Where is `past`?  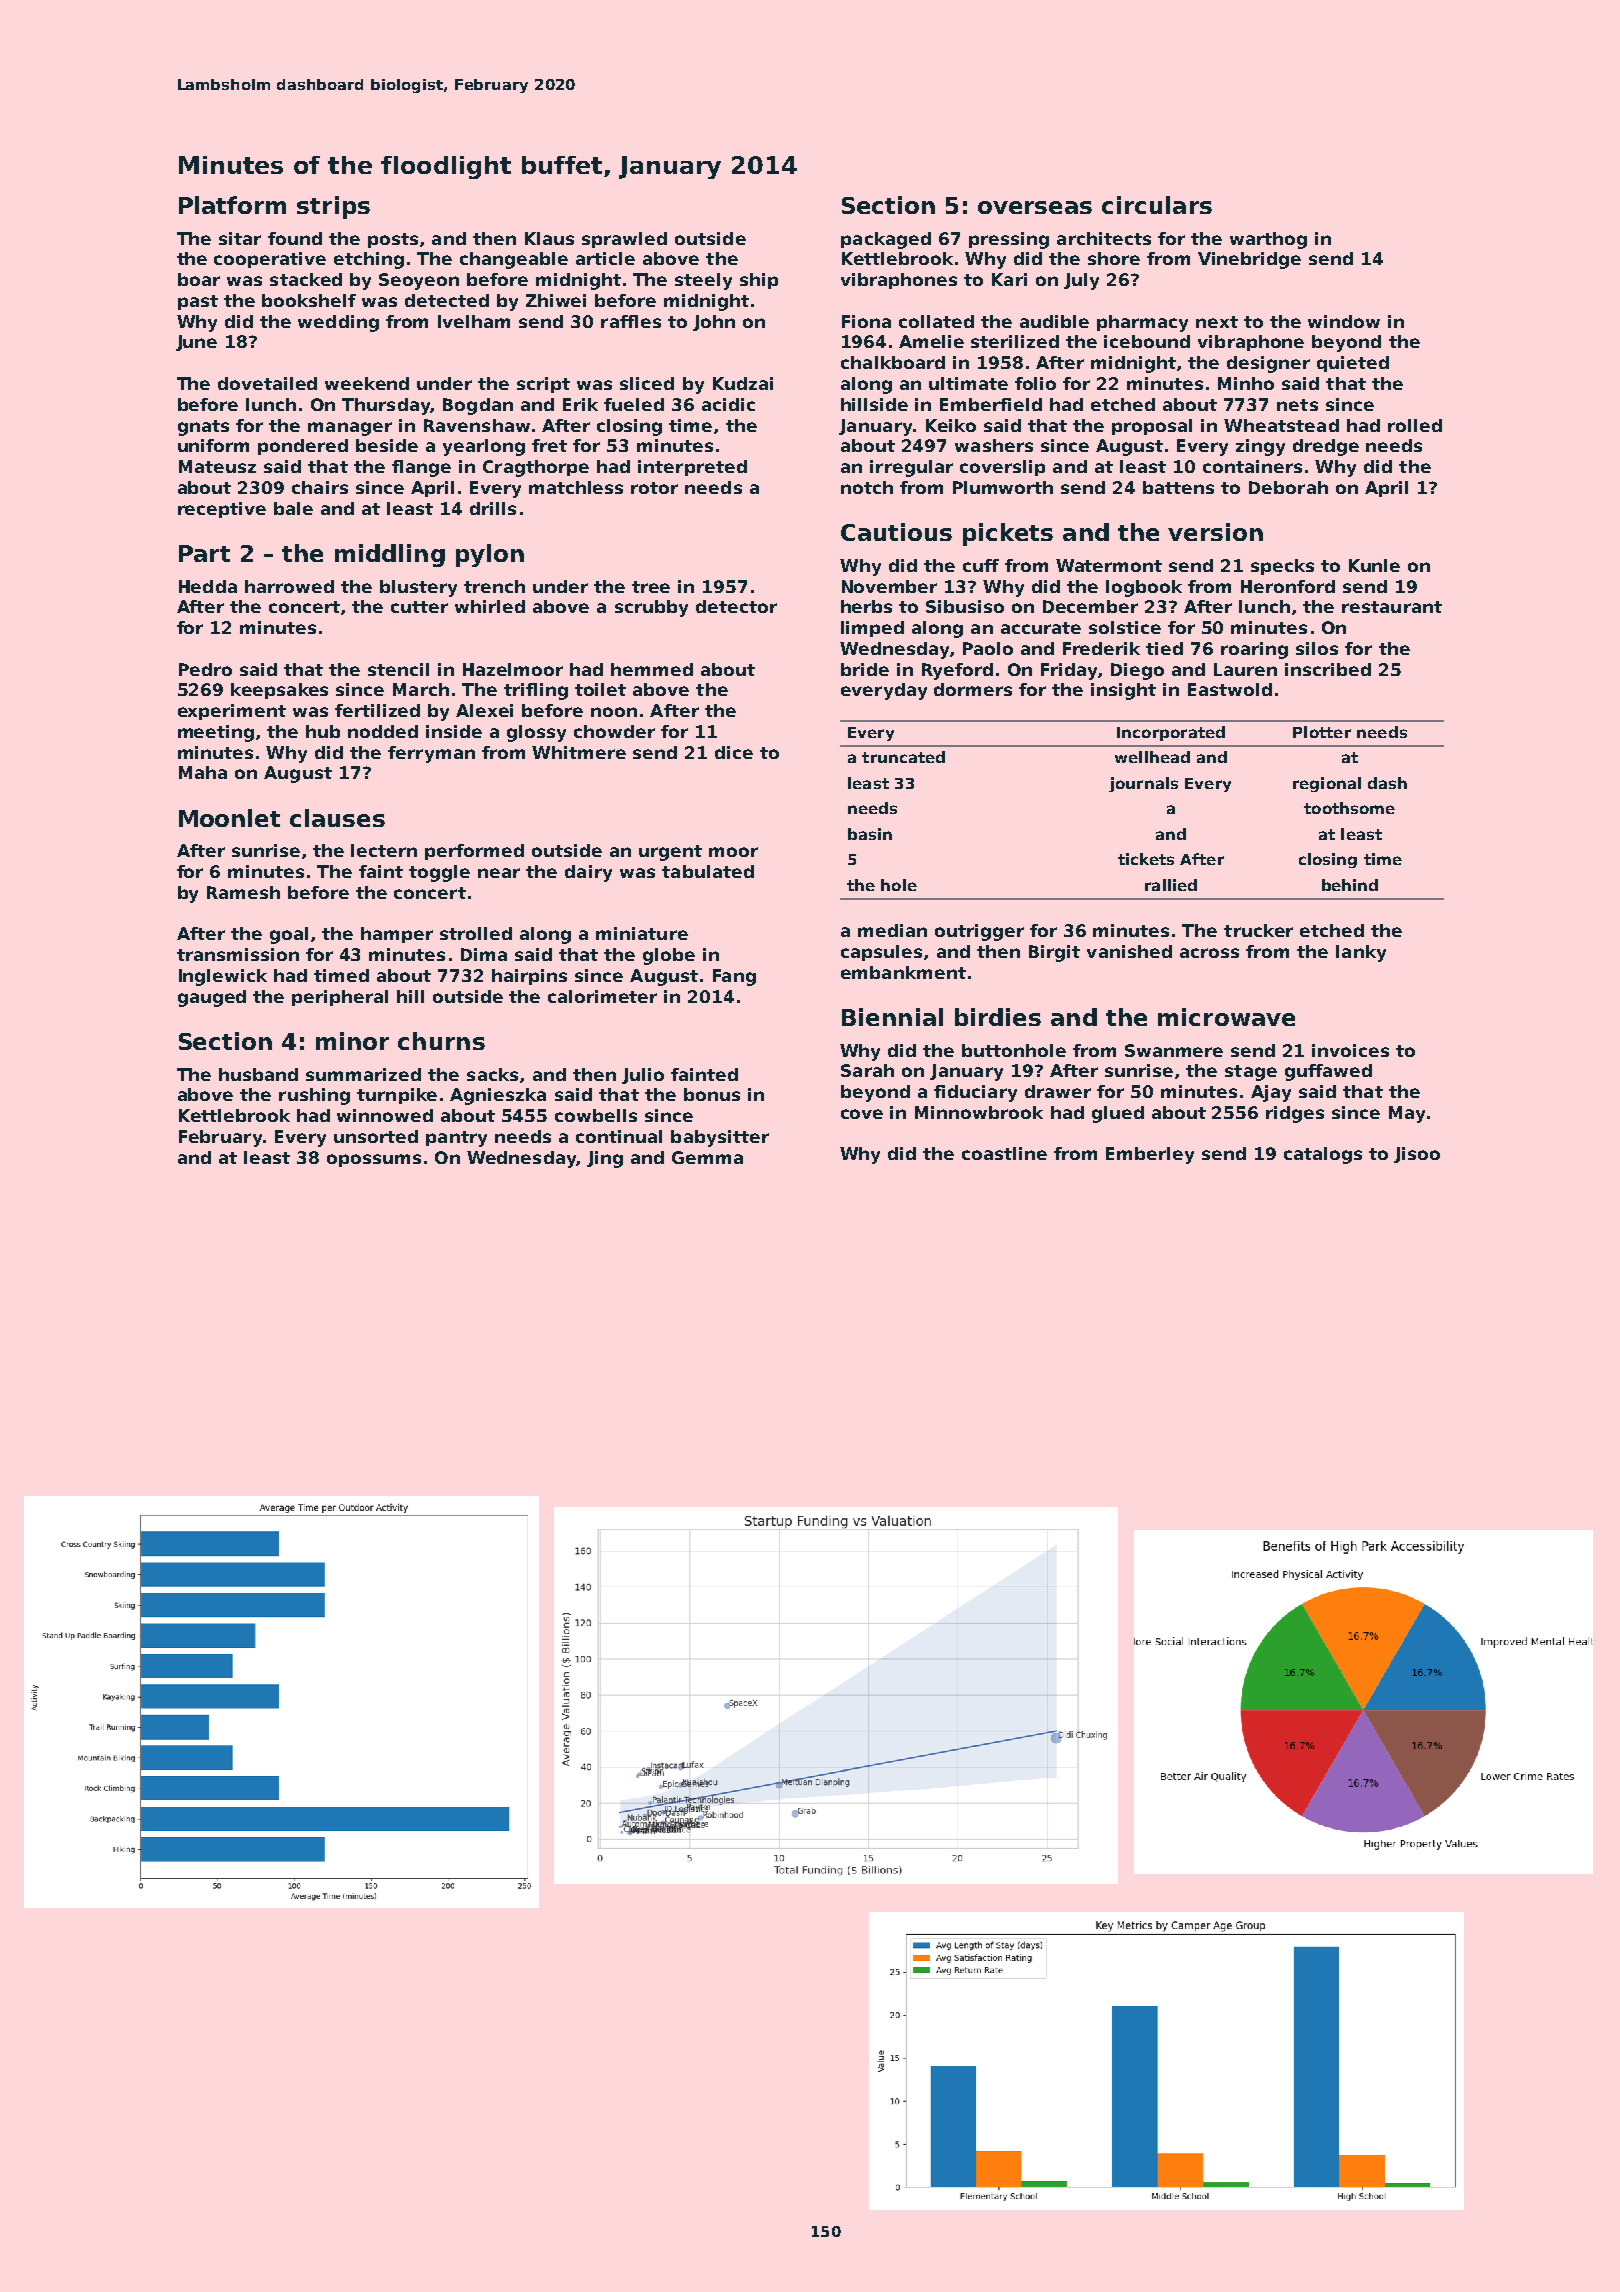 past is located at coordinates (198, 302).
